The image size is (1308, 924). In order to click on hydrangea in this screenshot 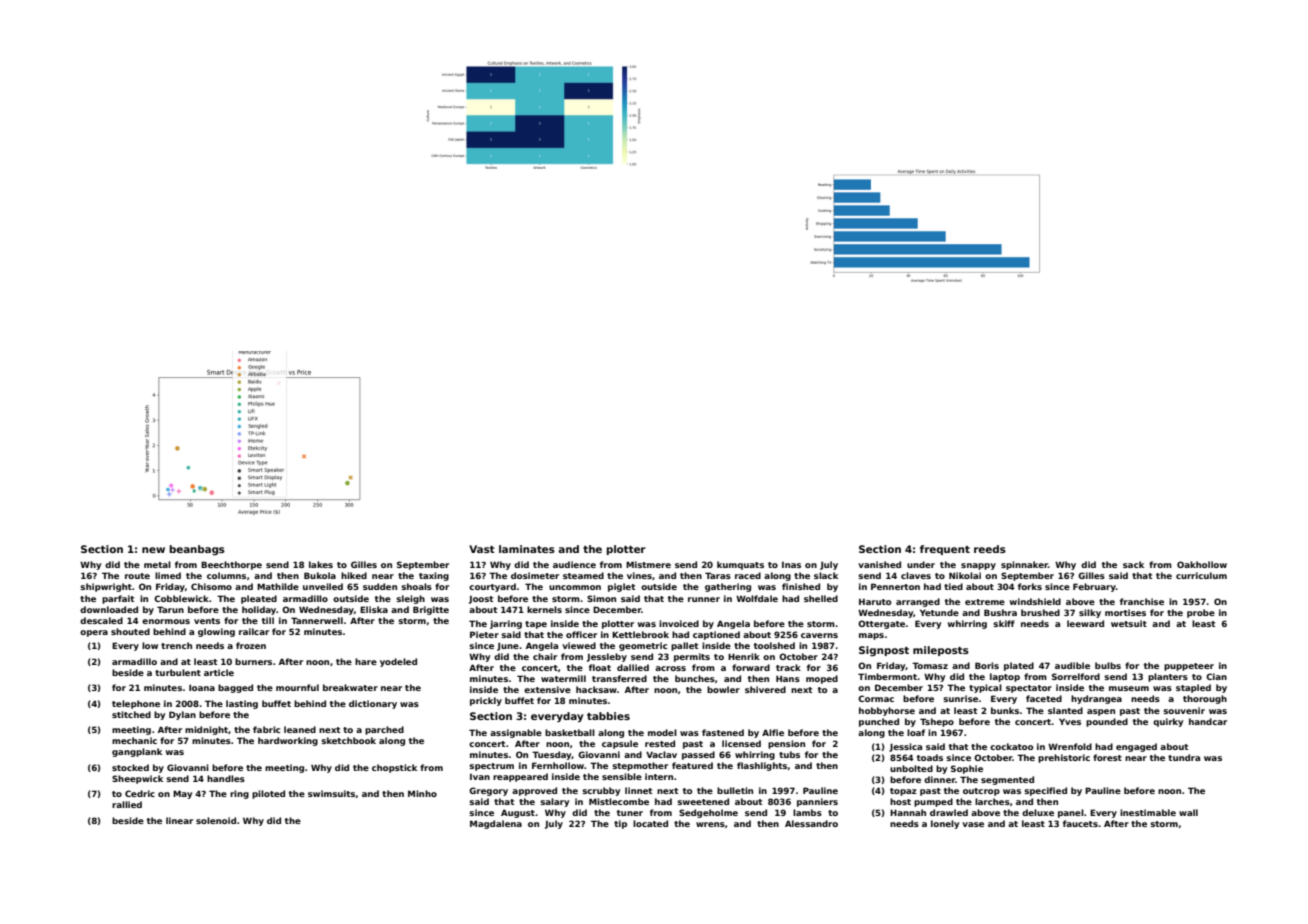, I will do `click(1096, 699)`.
